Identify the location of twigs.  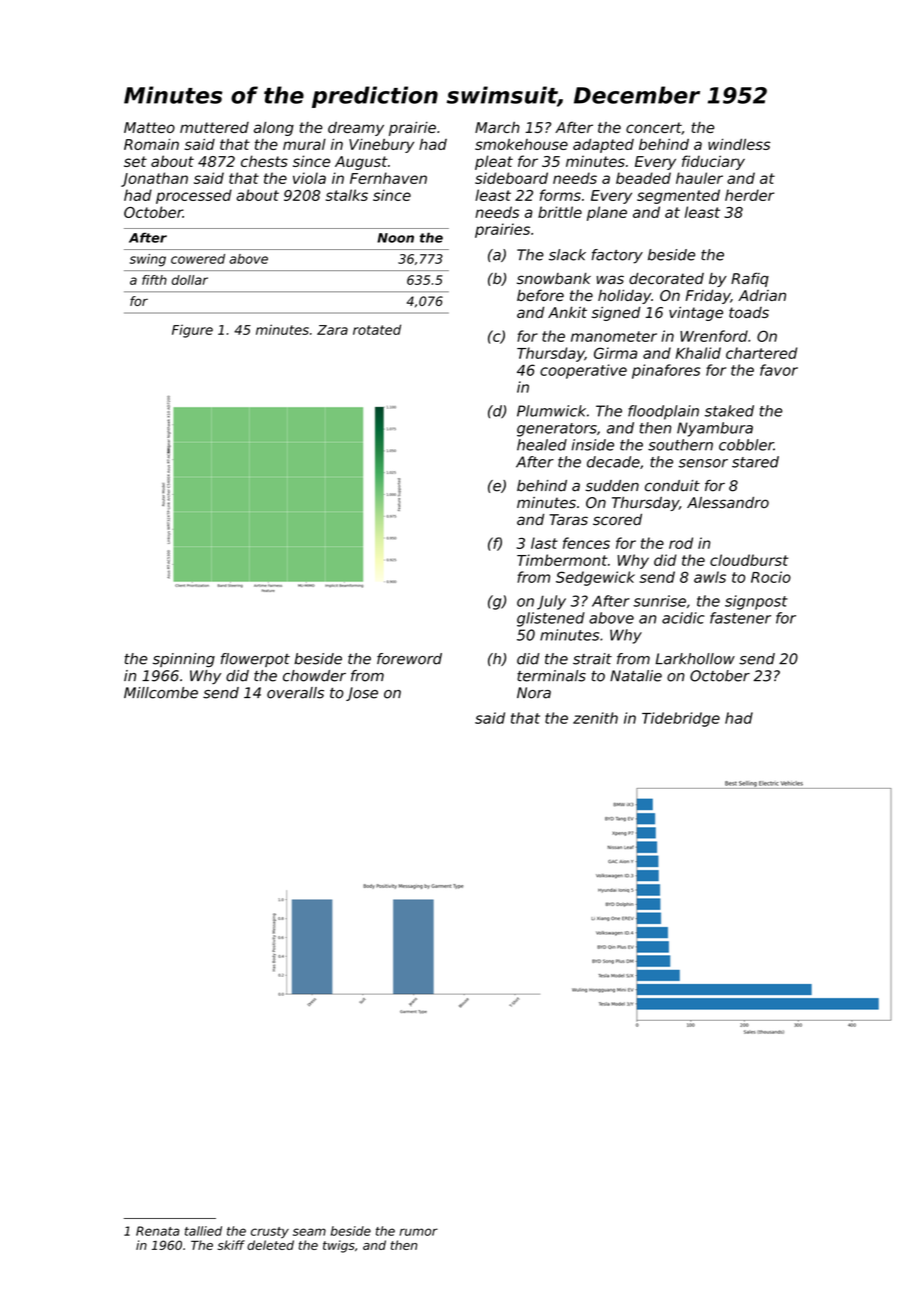
(339, 1246).
